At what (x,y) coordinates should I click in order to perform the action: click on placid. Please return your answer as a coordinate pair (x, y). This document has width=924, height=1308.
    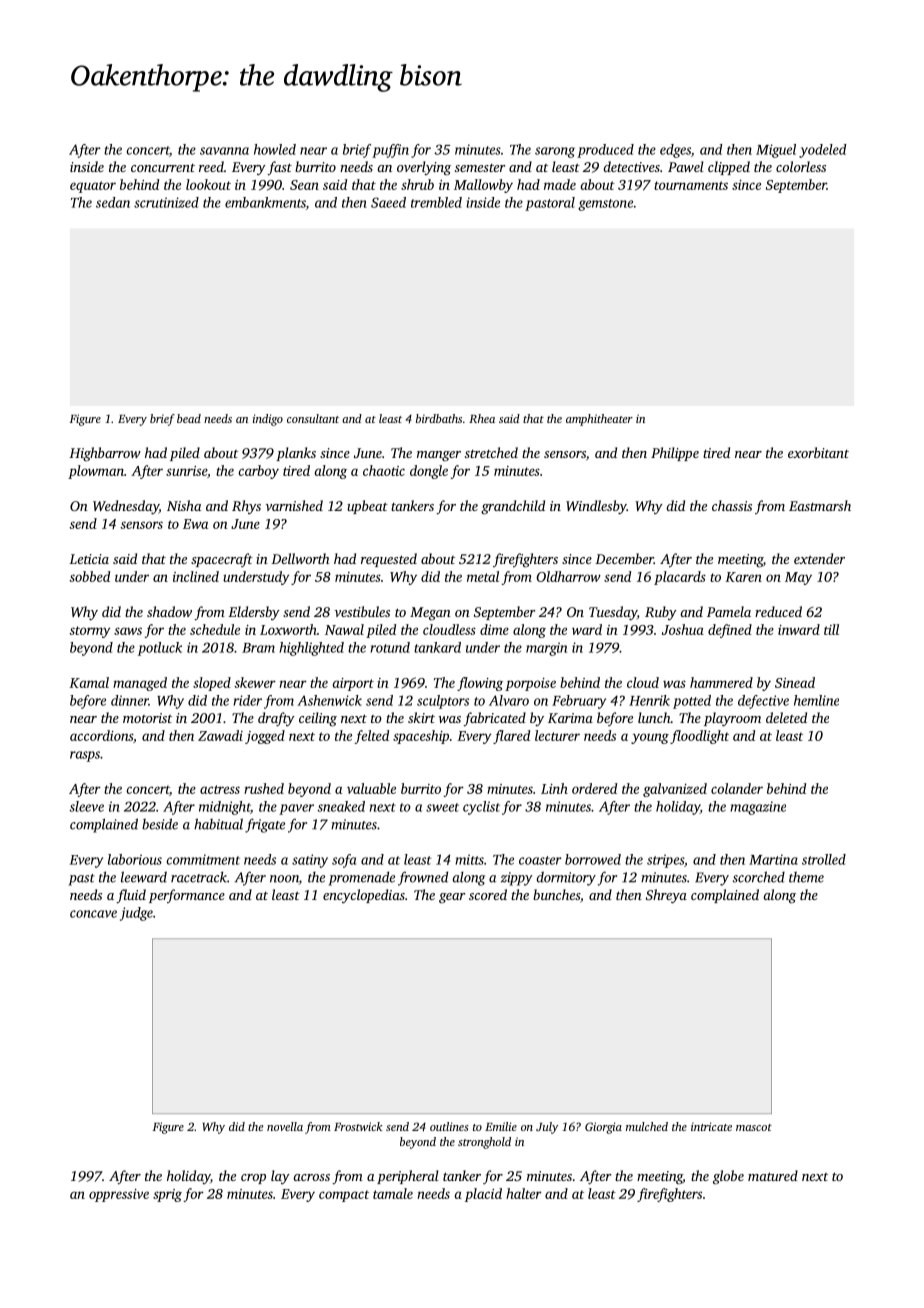
    Looking at the image, I should click on (483, 1195).
